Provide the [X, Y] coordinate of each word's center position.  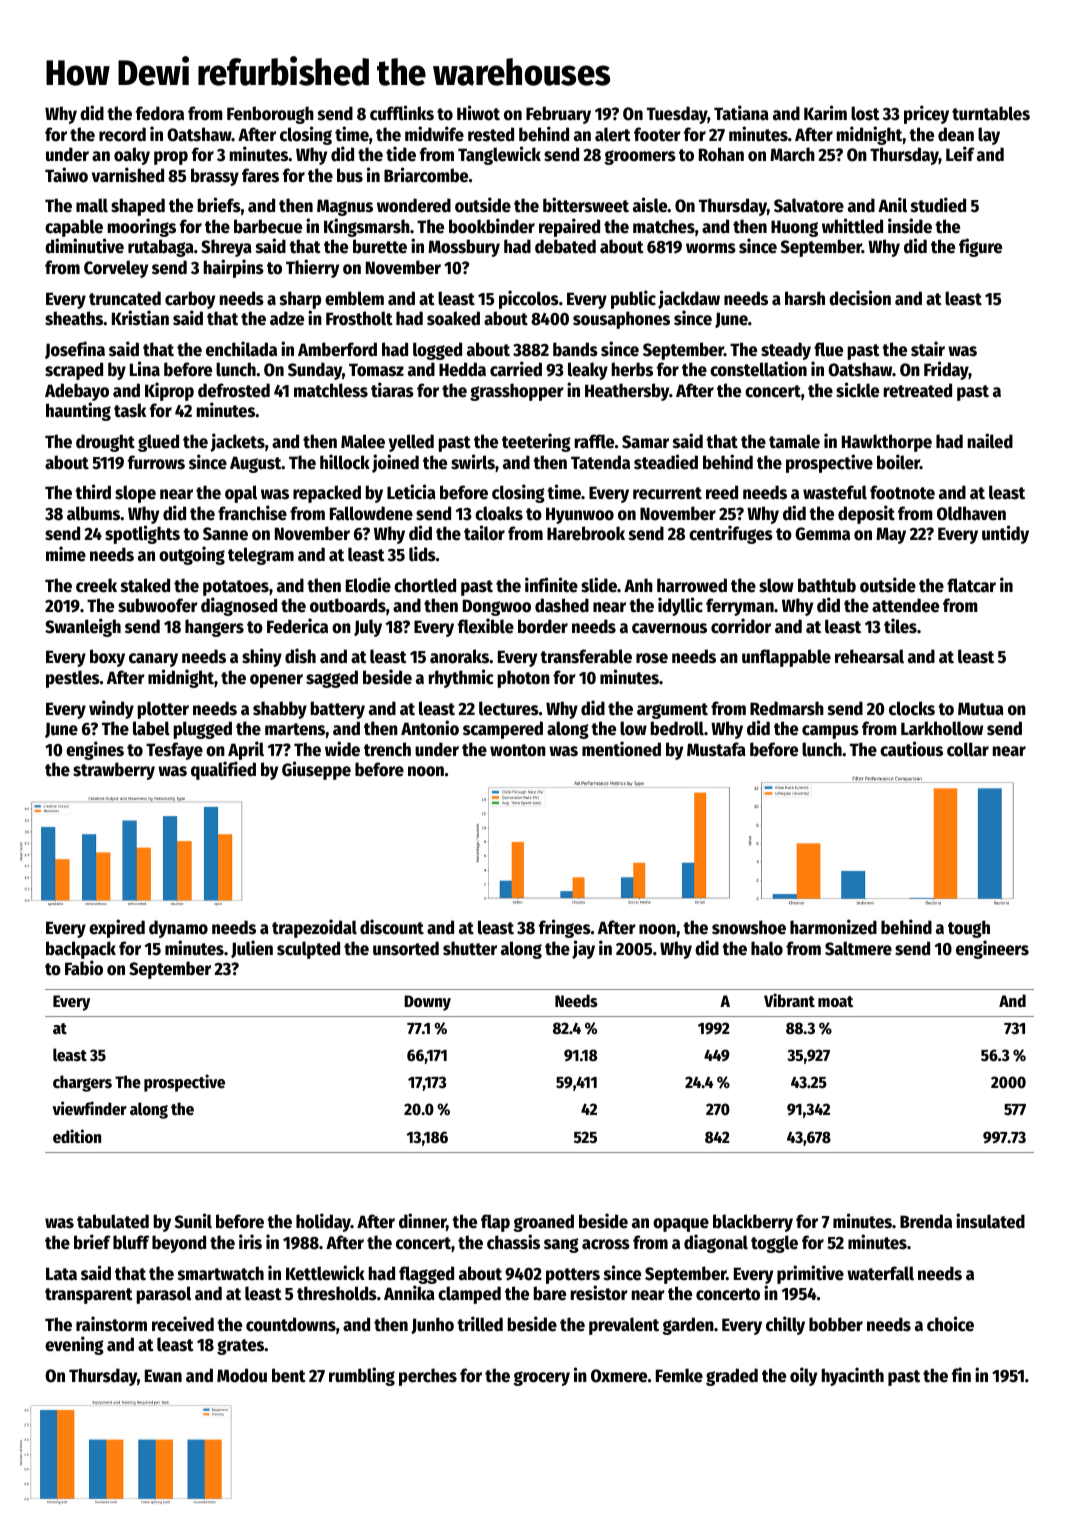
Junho [432, 1325]
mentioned [621, 749]
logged [437, 351]
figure [980, 247]
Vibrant [789, 1000]
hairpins [234, 268]
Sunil [193, 1221]
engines [95, 750]
